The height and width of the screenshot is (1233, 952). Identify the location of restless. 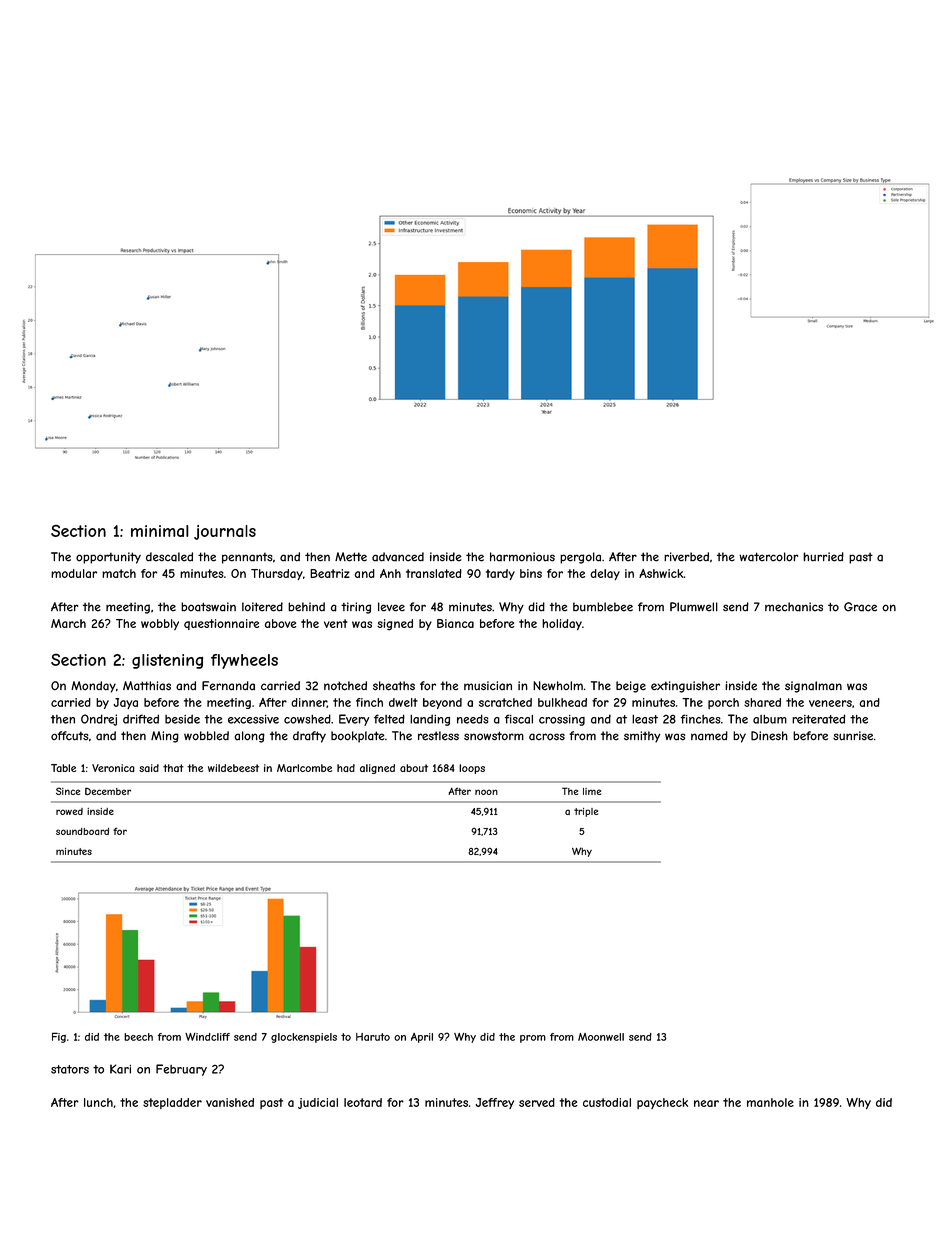
(438, 736).
